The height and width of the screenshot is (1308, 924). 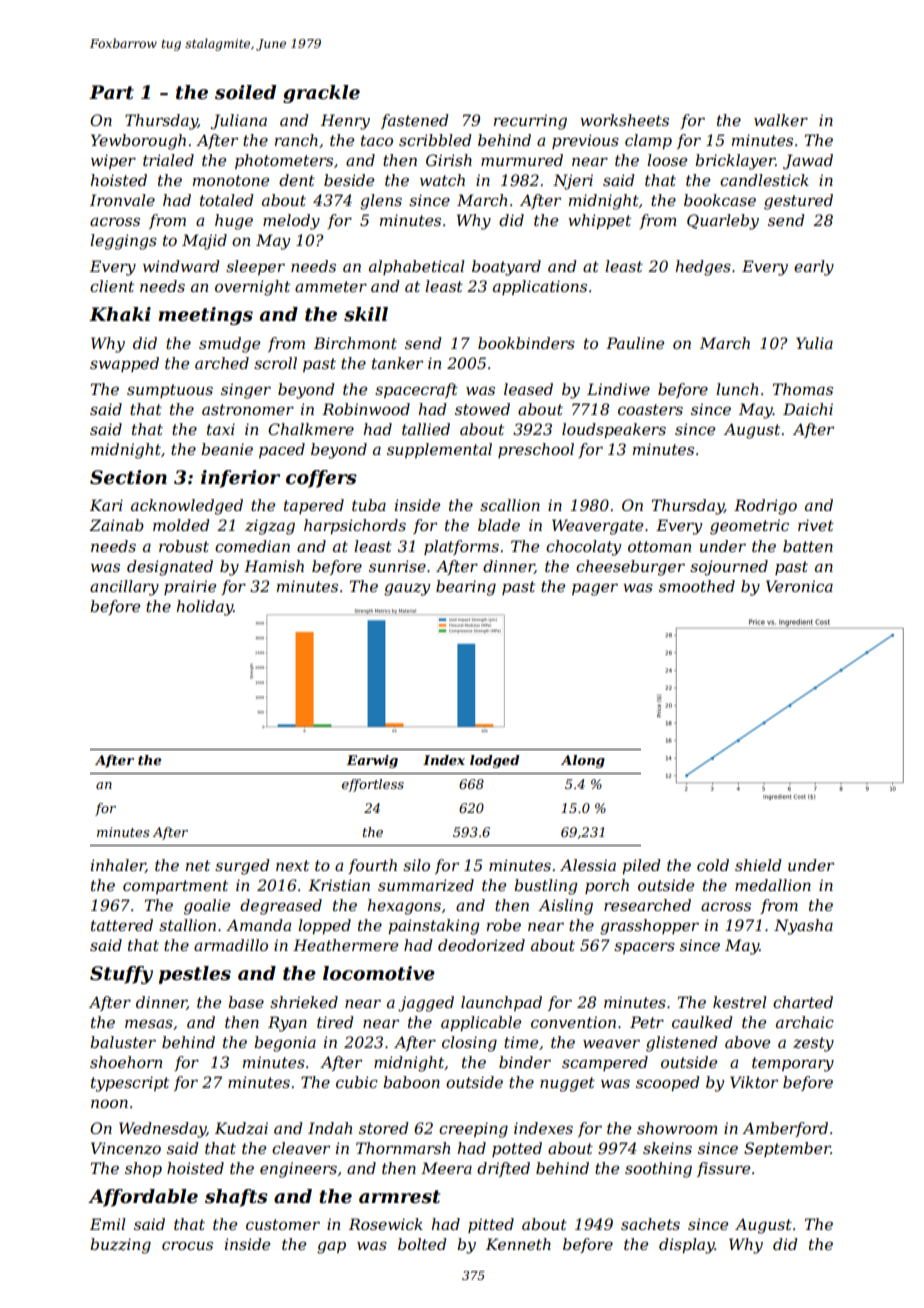 What do you see at coordinates (528, 389) in the screenshot?
I see `leased` at bounding box center [528, 389].
